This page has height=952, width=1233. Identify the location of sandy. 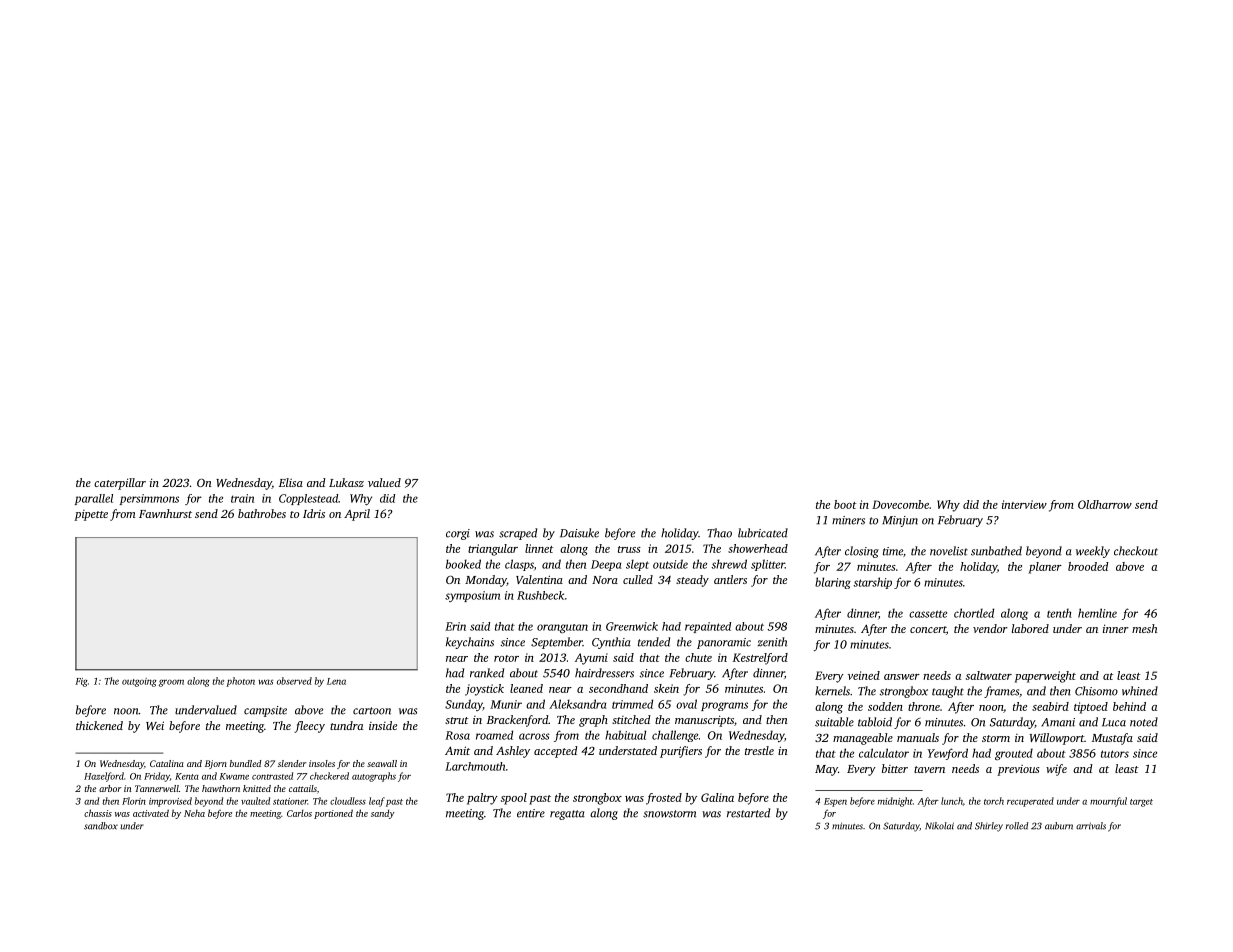
(383, 814).
